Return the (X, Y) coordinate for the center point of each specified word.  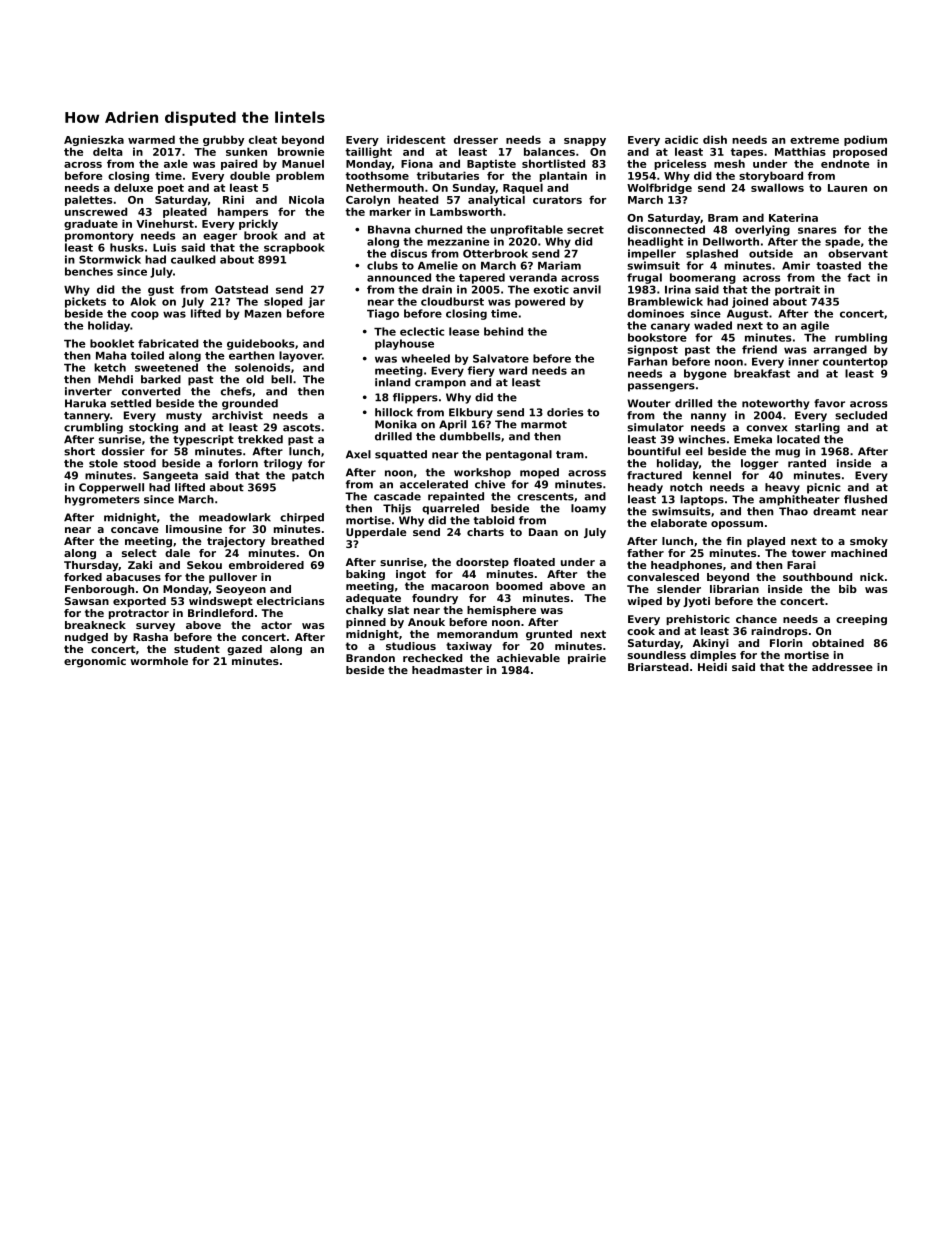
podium (865, 140)
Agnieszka (94, 140)
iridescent (416, 139)
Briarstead (658, 667)
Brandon (370, 658)
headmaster (447, 670)
